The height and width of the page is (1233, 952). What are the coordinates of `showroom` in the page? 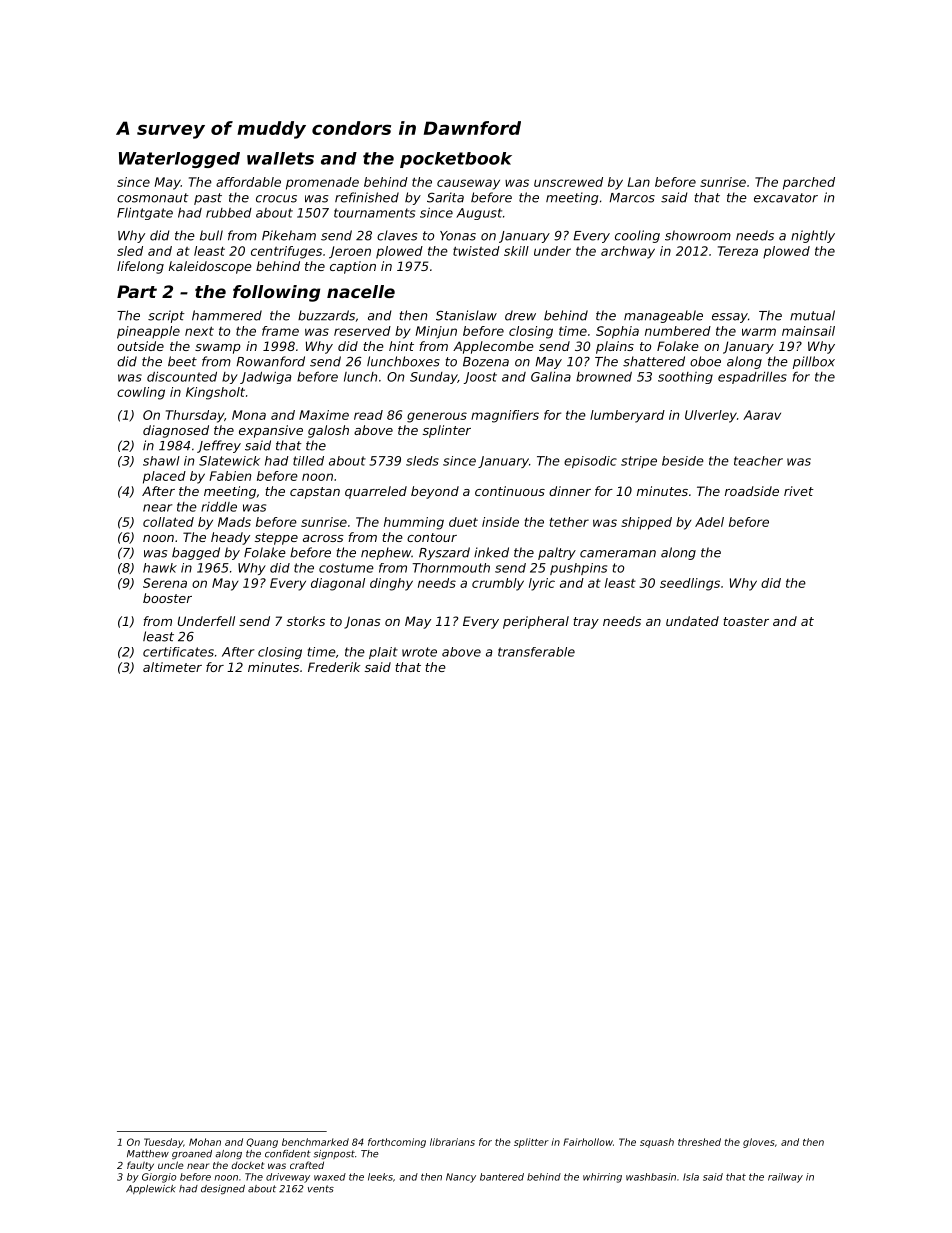 It's located at (698, 235).
